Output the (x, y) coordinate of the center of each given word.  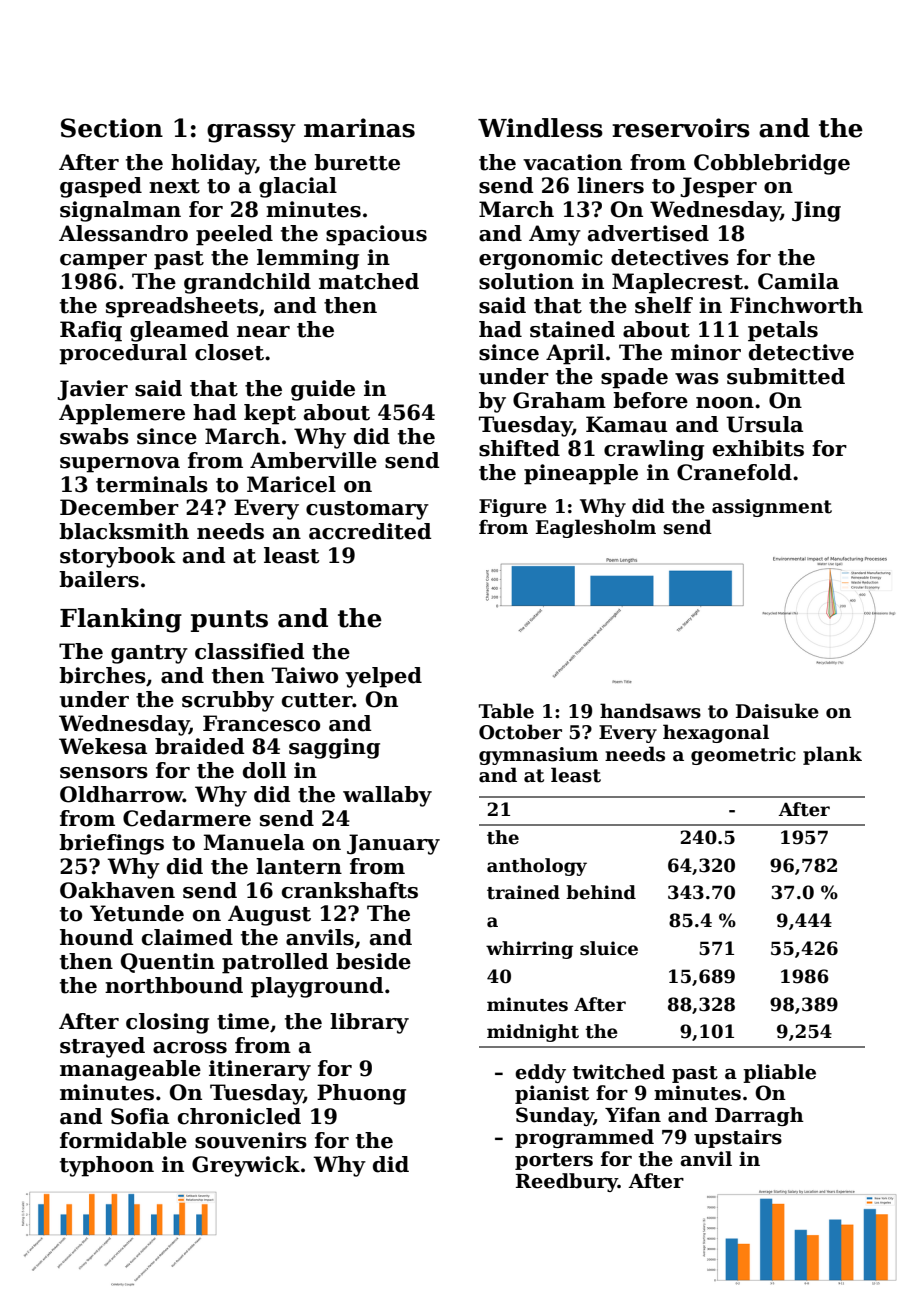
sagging (334, 748)
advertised (648, 233)
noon (725, 403)
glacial (298, 187)
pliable (779, 1073)
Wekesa (103, 746)
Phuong (361, 1094)
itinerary (260, 1070)
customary (367, 510)
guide (323, 390)
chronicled (239, 1116)
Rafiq (91, 331)
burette (357, 162)
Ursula (764, 424)
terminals (152, 484)
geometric (743, 756)
